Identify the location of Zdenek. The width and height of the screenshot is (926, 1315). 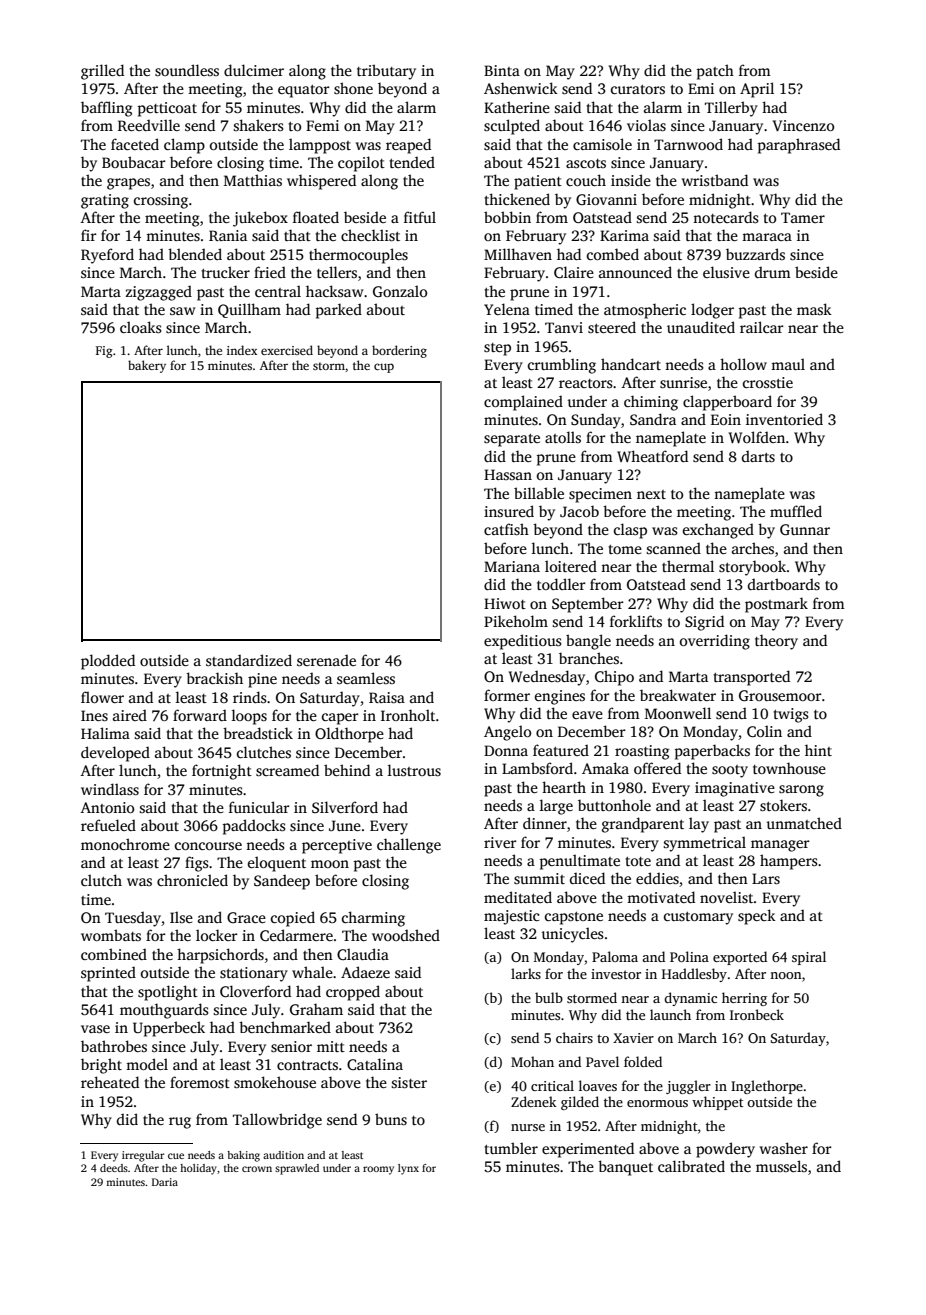
(534, 1101).
